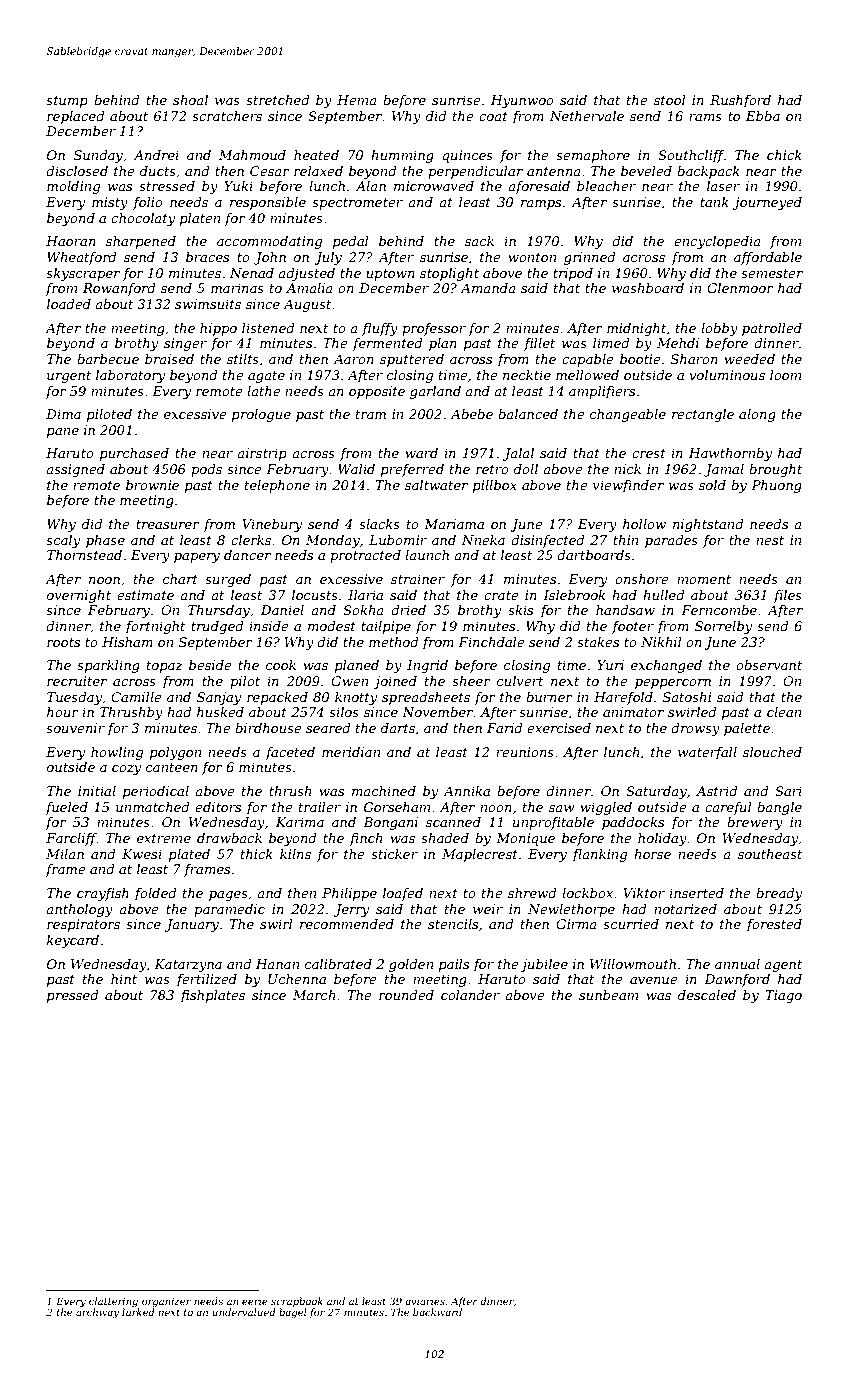 The height and width of the screenshot is (1400, 849). What do you see at coordinates (644, 524) in the screenshot?
I see `hollow` at bounding box center [644, 524].
